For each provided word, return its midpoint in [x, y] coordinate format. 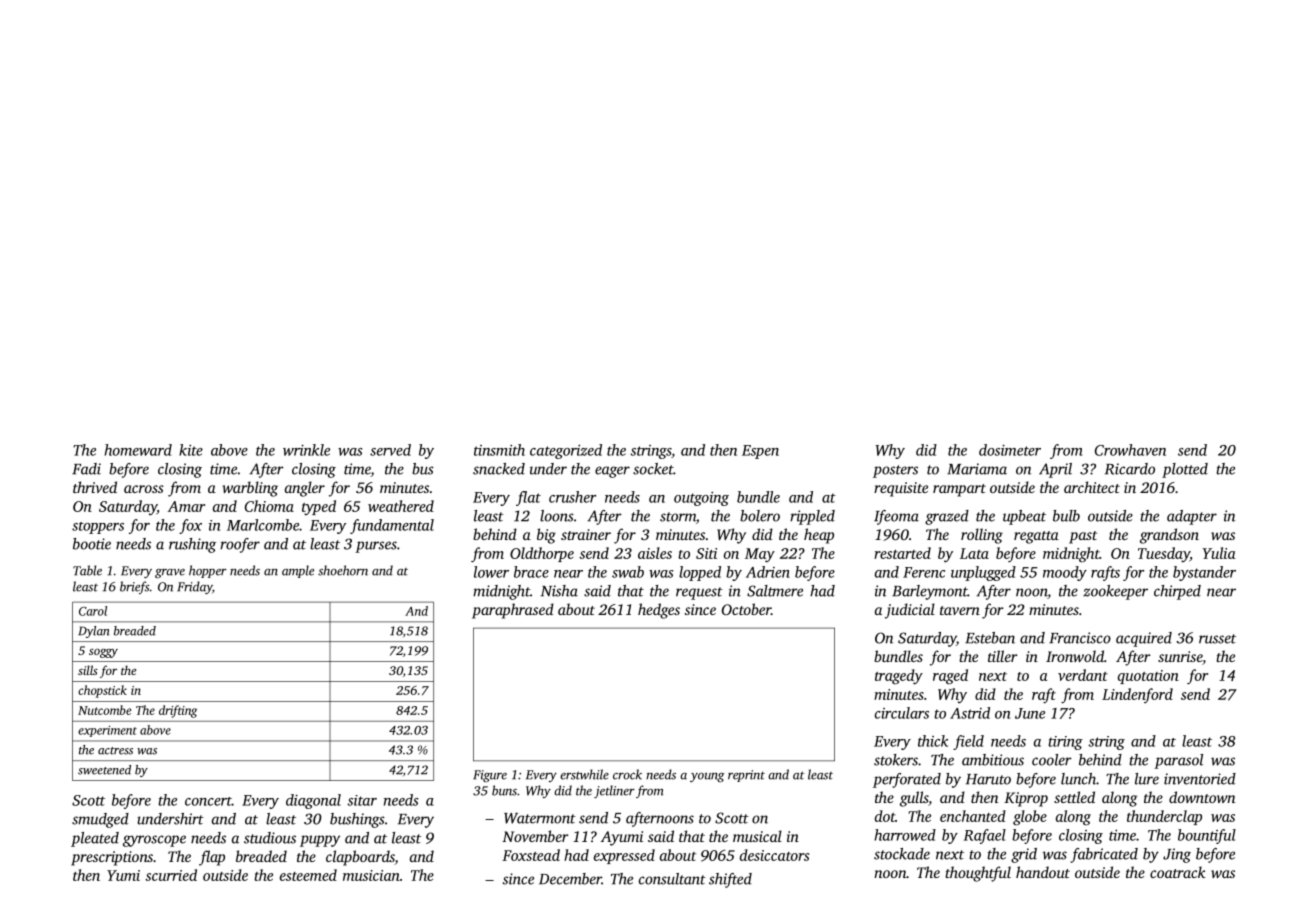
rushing [192, 545]
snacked [499, 469]
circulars [902, 713]
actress [115, 751]
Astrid [970, 713]
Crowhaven [1130, 450]
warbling [250, 489]
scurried [171, 875]
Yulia [1218, 553]
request [699, 593]
